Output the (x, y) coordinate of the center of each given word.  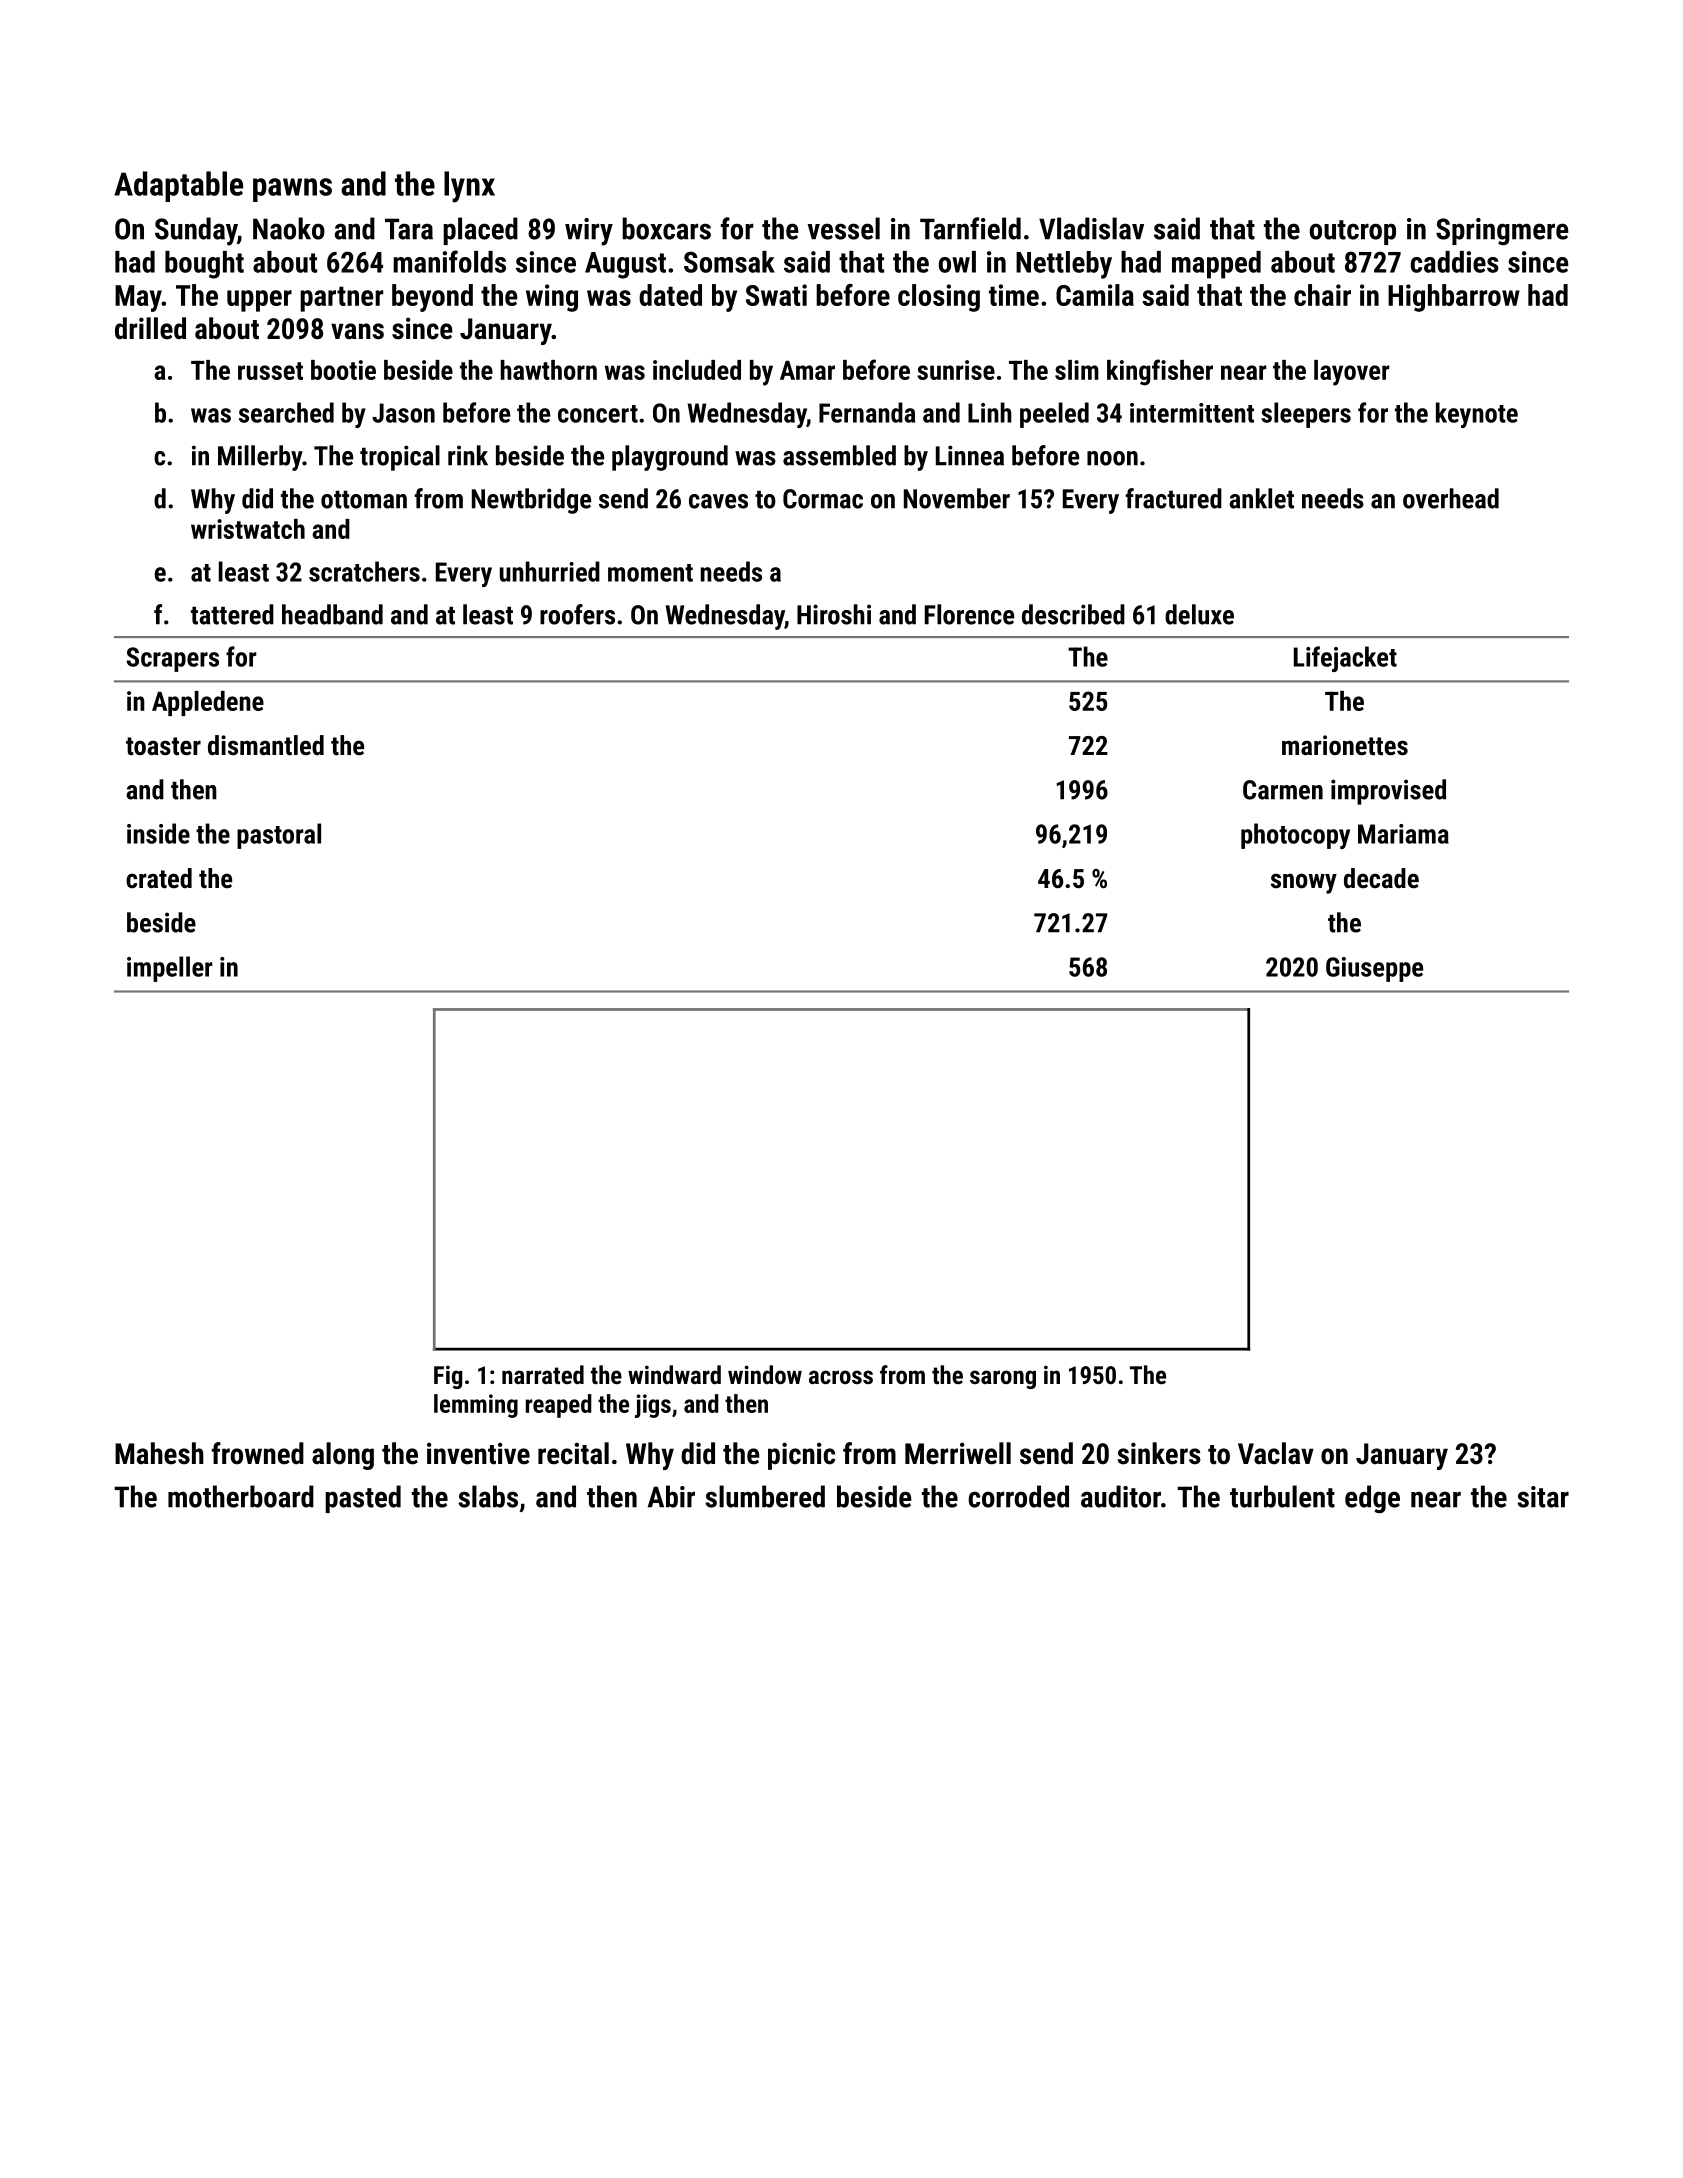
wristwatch (248, 529)
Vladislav (1091, 228)
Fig (448, 1377)
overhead (1451, 498)
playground (670, 458)
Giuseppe (1374, 969)
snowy (1304, 883)
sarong (1003, 1379)
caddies (1454, 262)
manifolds (449, 261)
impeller (170, 969)
